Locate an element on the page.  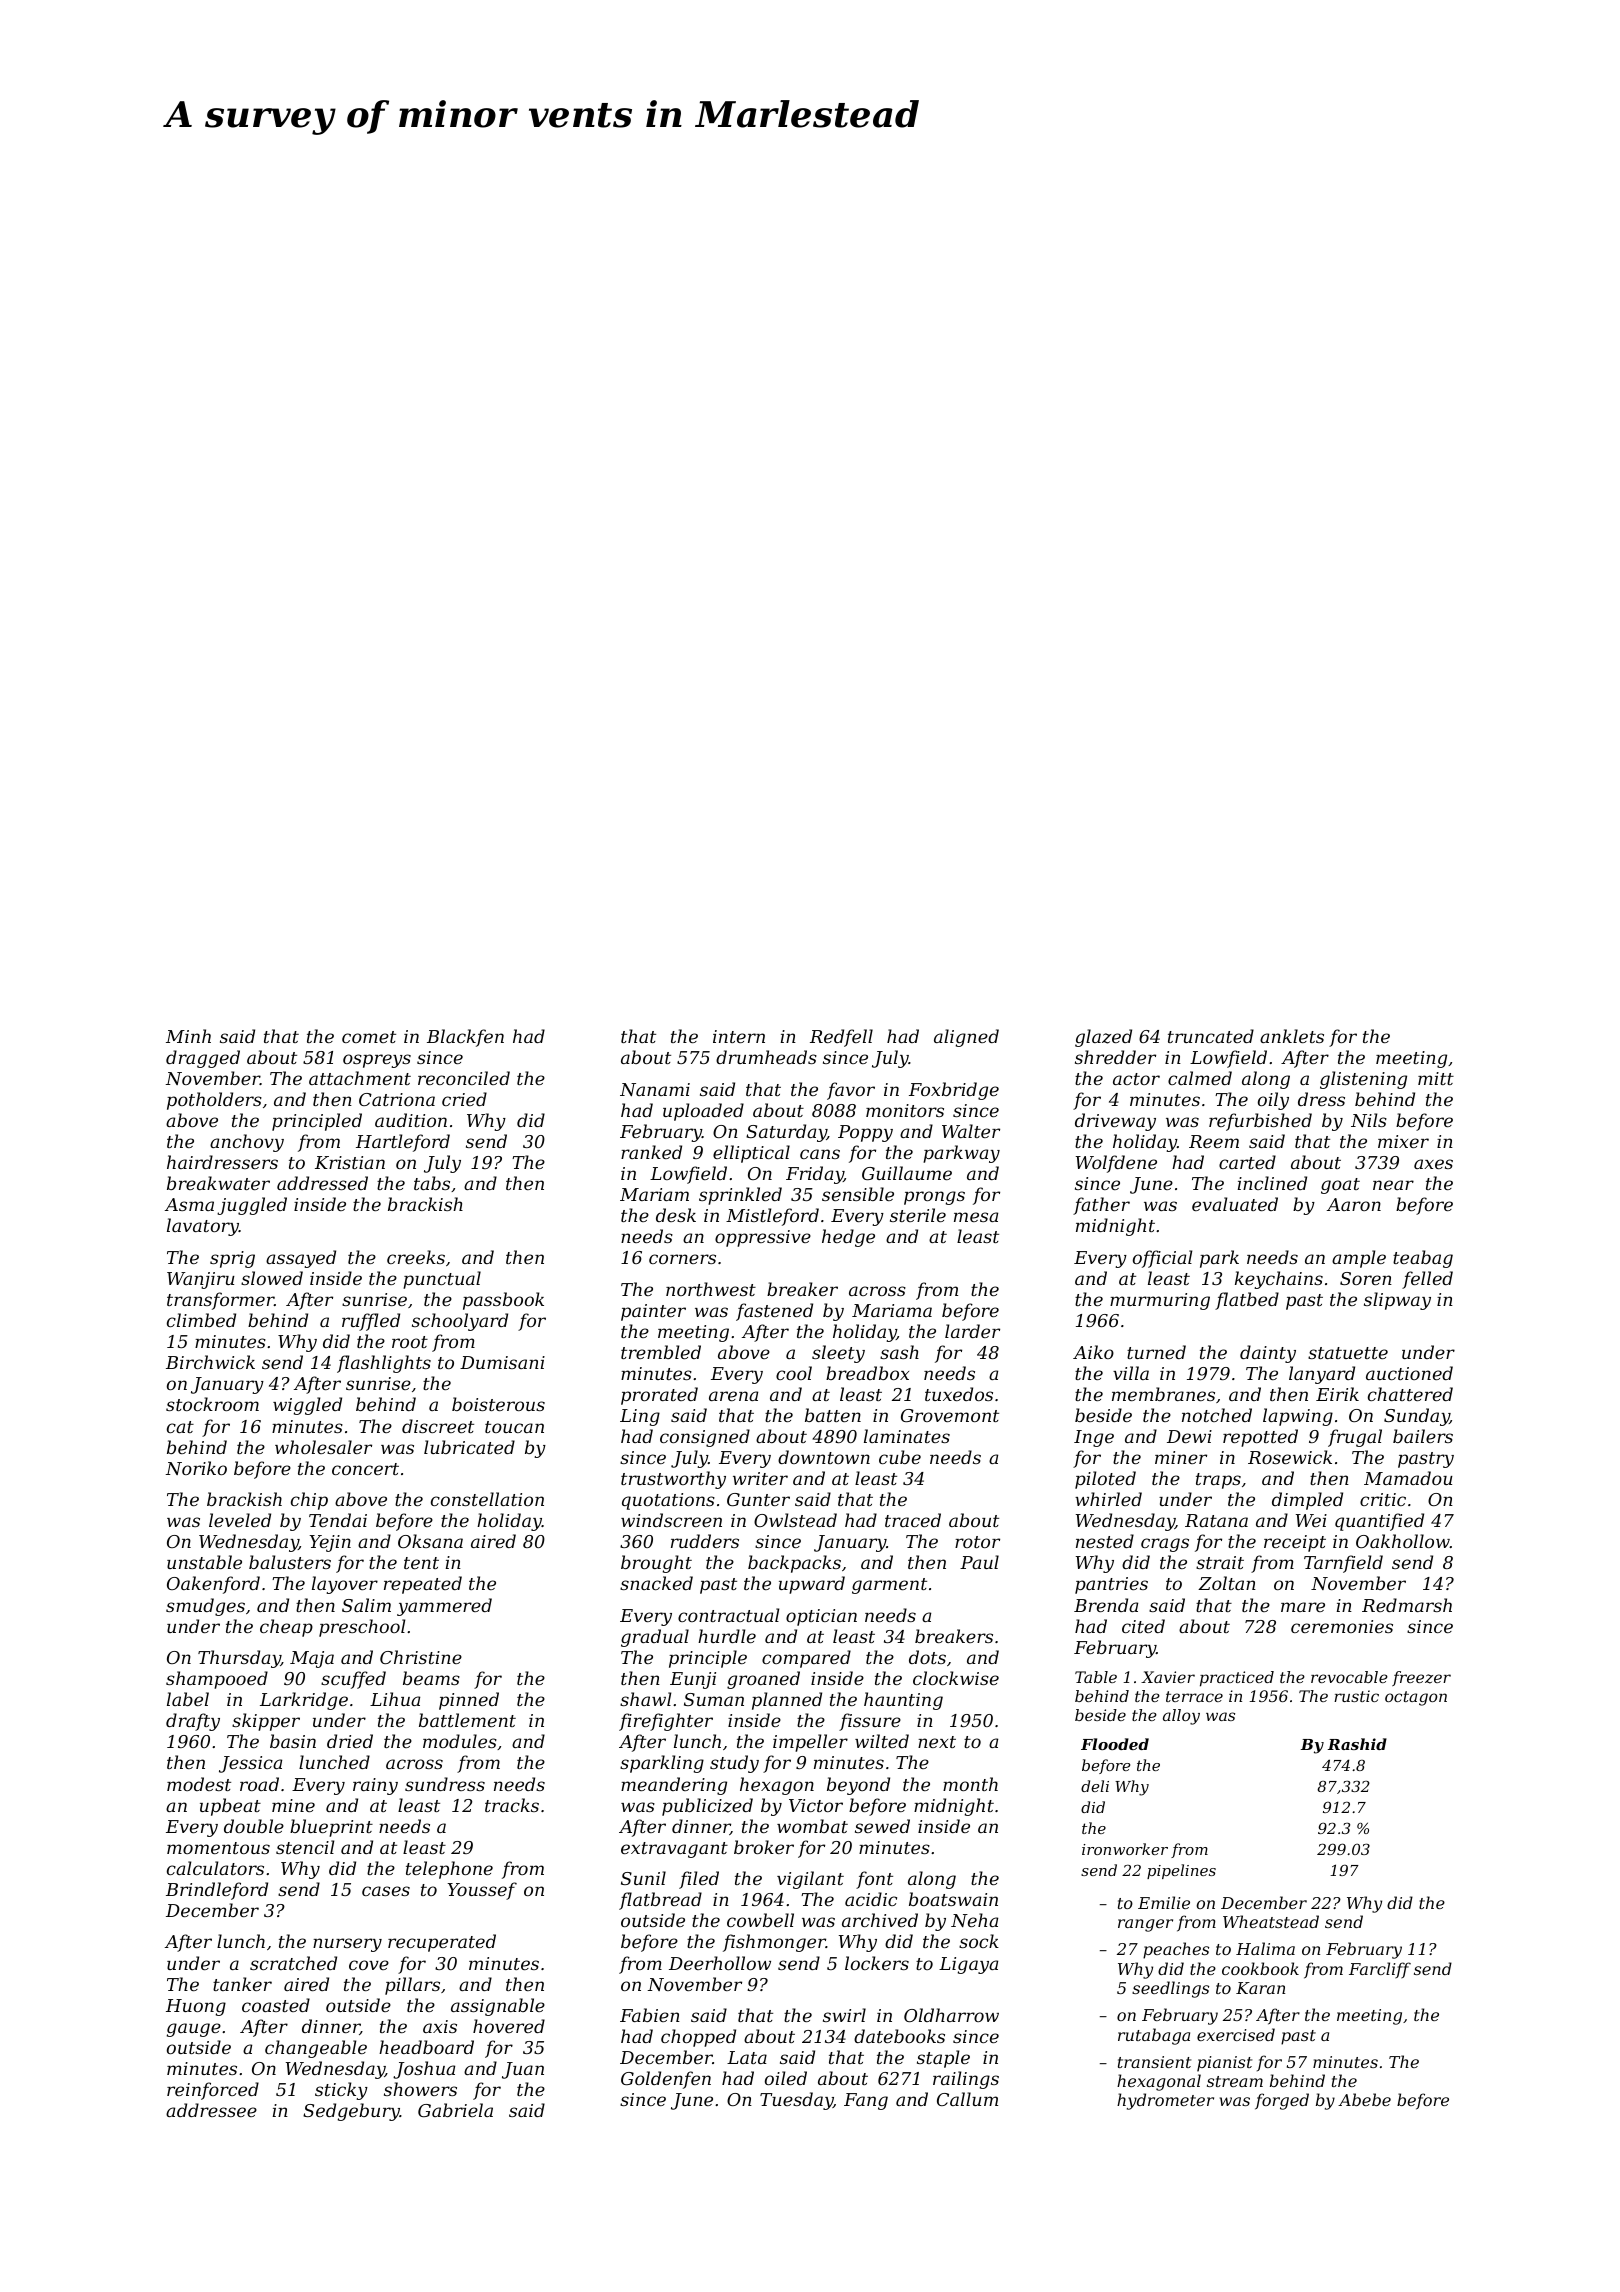
Ligaya is located at coordinates (968, 1965).
